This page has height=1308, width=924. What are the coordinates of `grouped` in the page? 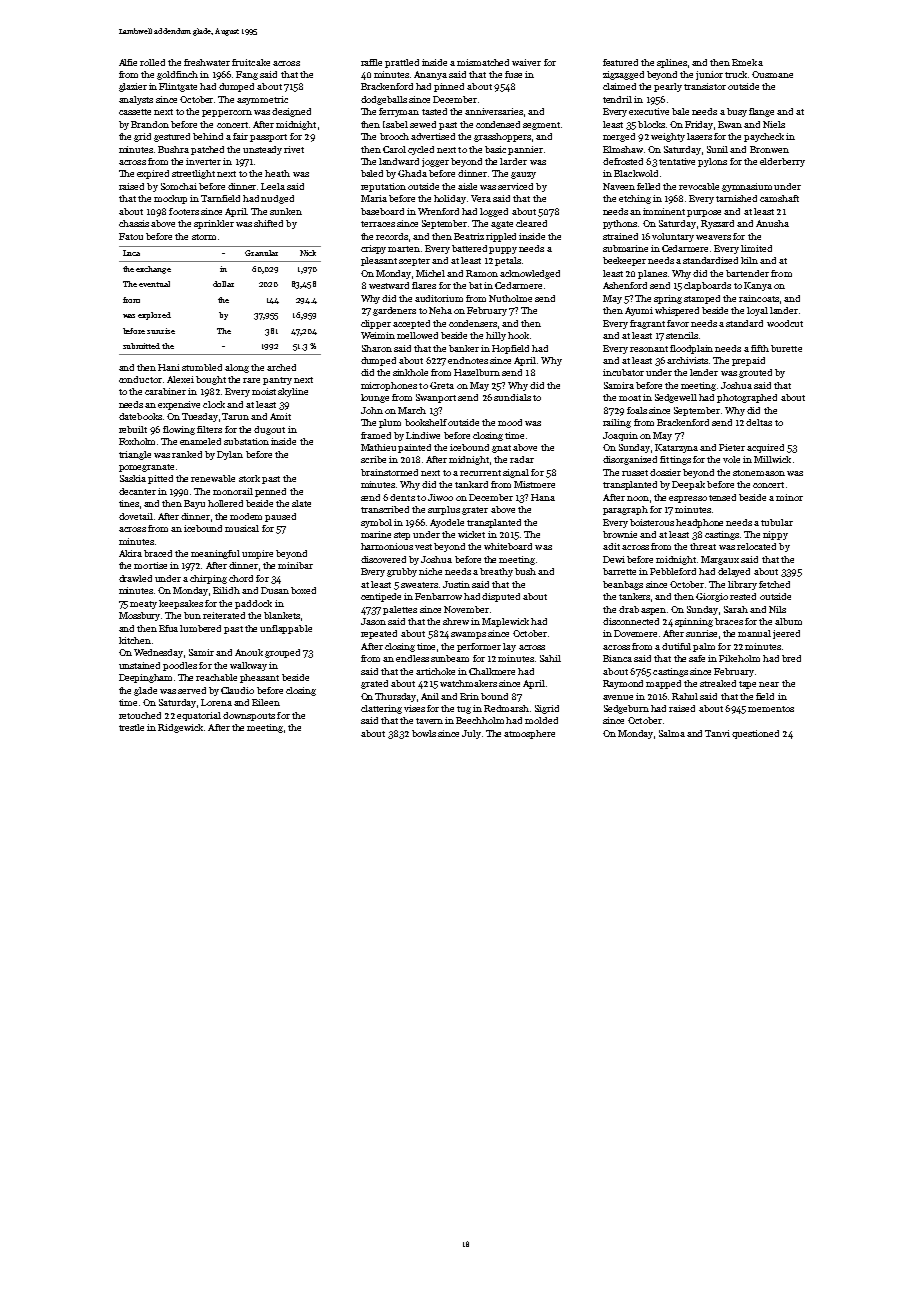 It's located at (282, 653).
